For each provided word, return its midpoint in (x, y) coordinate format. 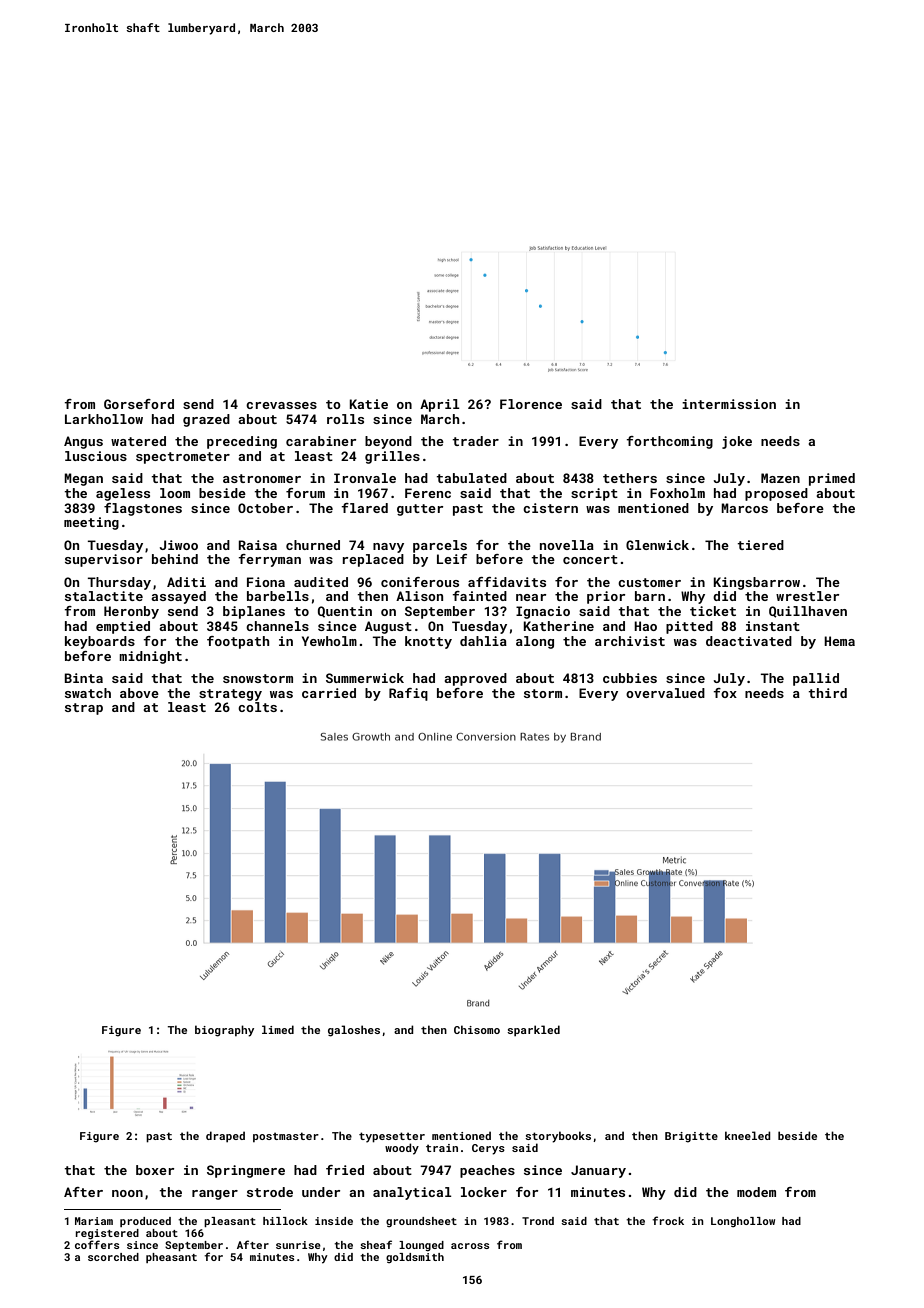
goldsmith (415, 1258)
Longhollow (743, 1222)
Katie (368, 404)
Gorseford (139, 404)
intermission (729, 404)
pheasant (171, 1258)
